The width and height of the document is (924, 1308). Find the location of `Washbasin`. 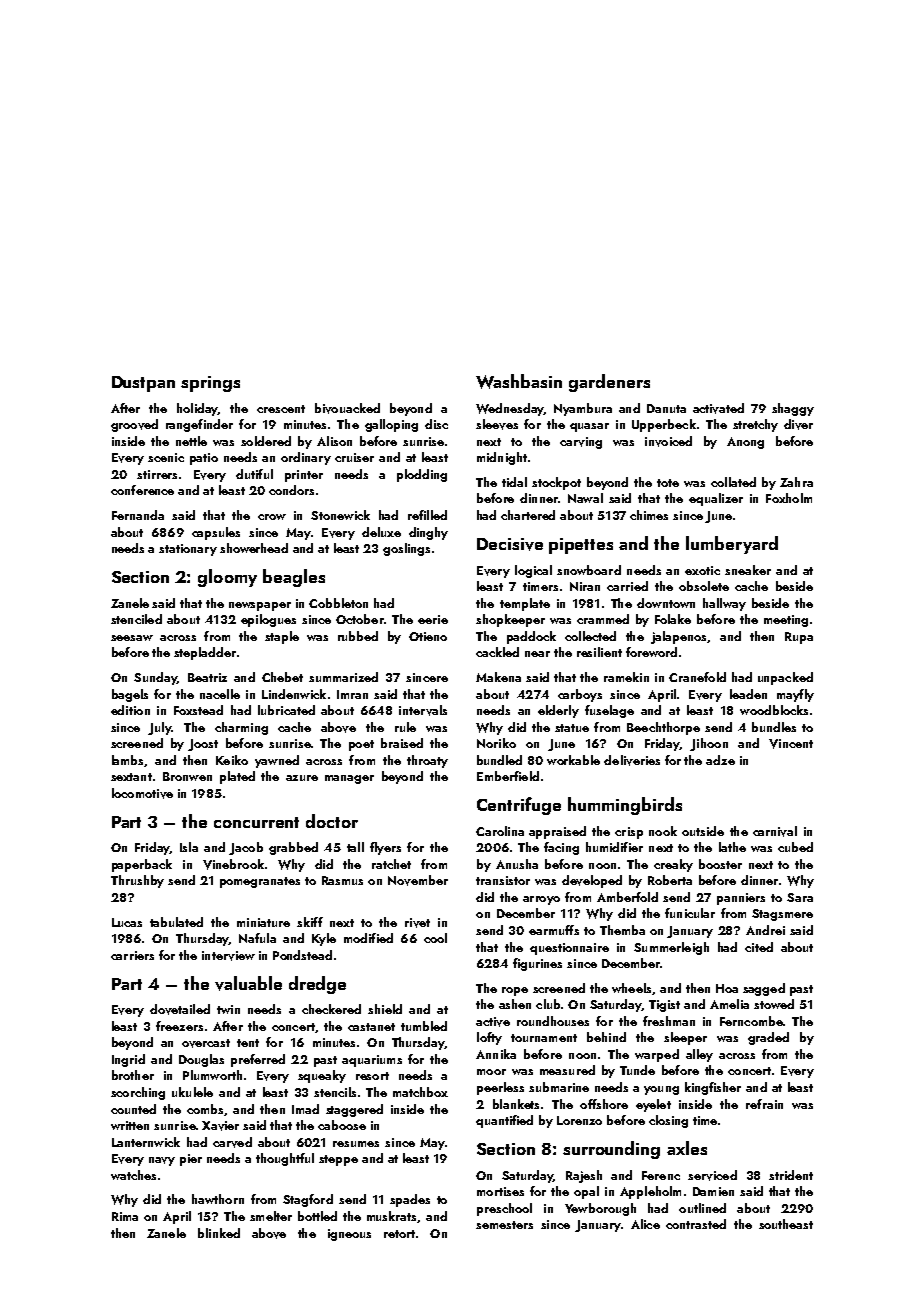

Washbasin is located at coordinates (519, 381).
